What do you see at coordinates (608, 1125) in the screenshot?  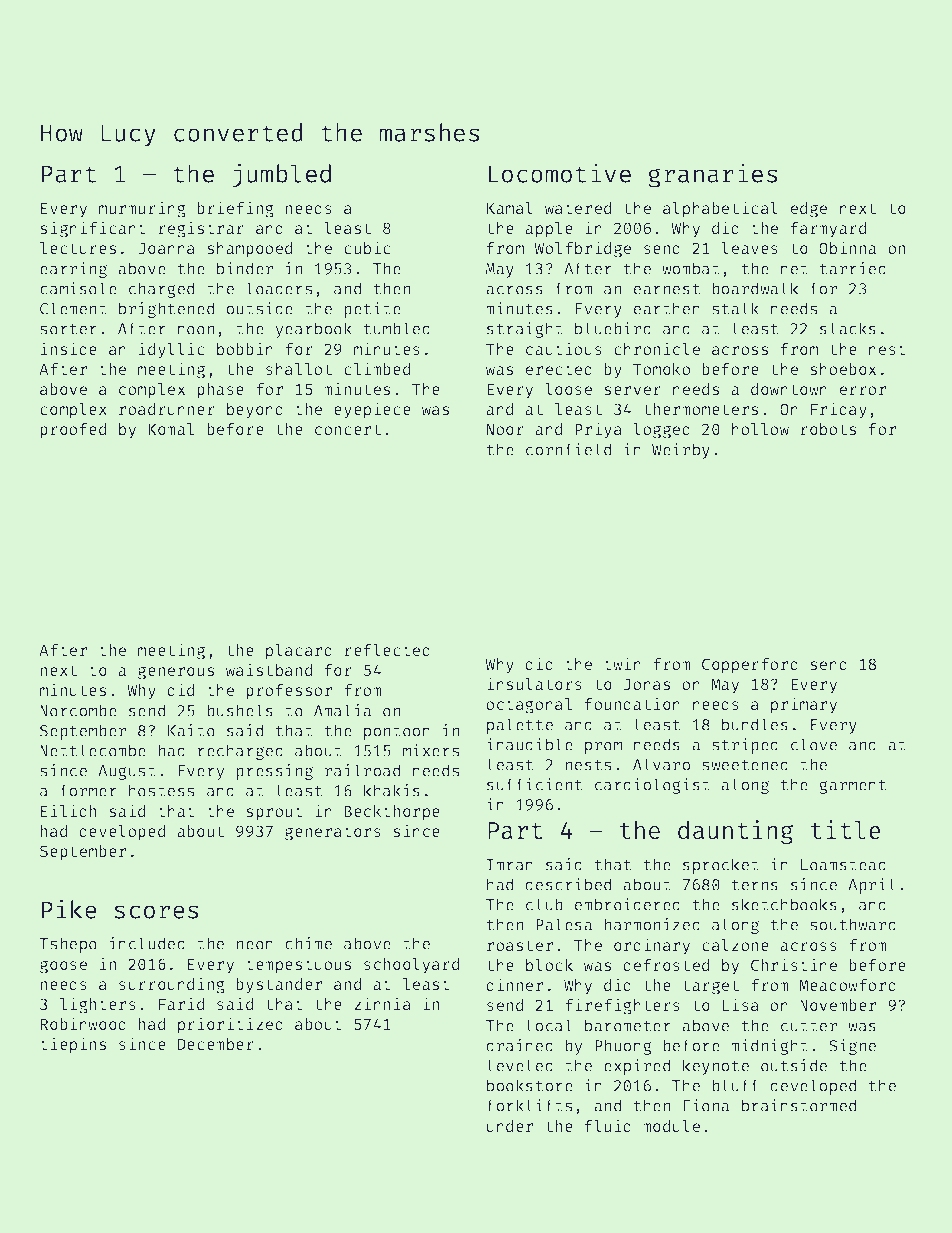 I see `fluid` at bounding box center [608, 1125].
